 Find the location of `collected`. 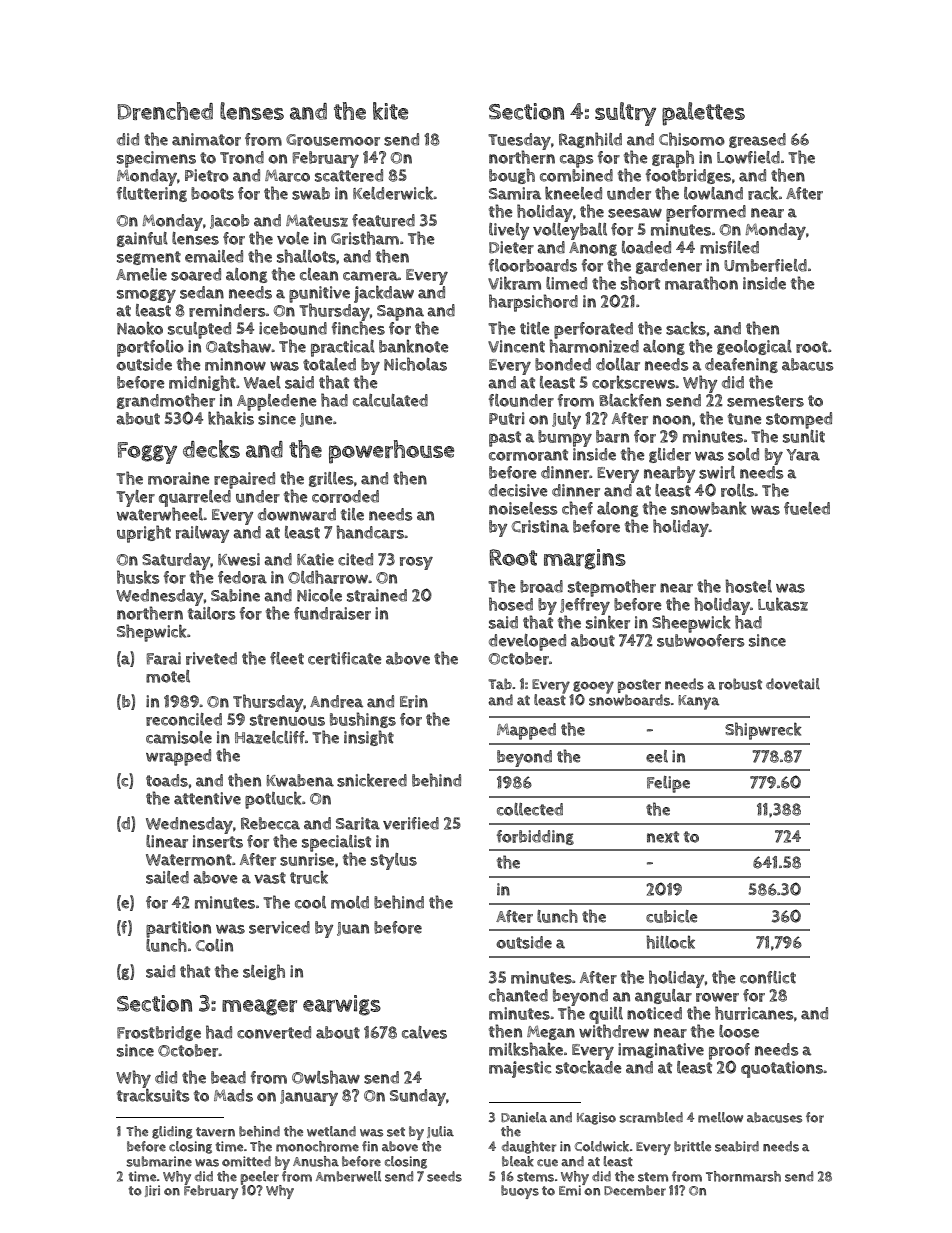

collected is located at coordinates (530, 809).
